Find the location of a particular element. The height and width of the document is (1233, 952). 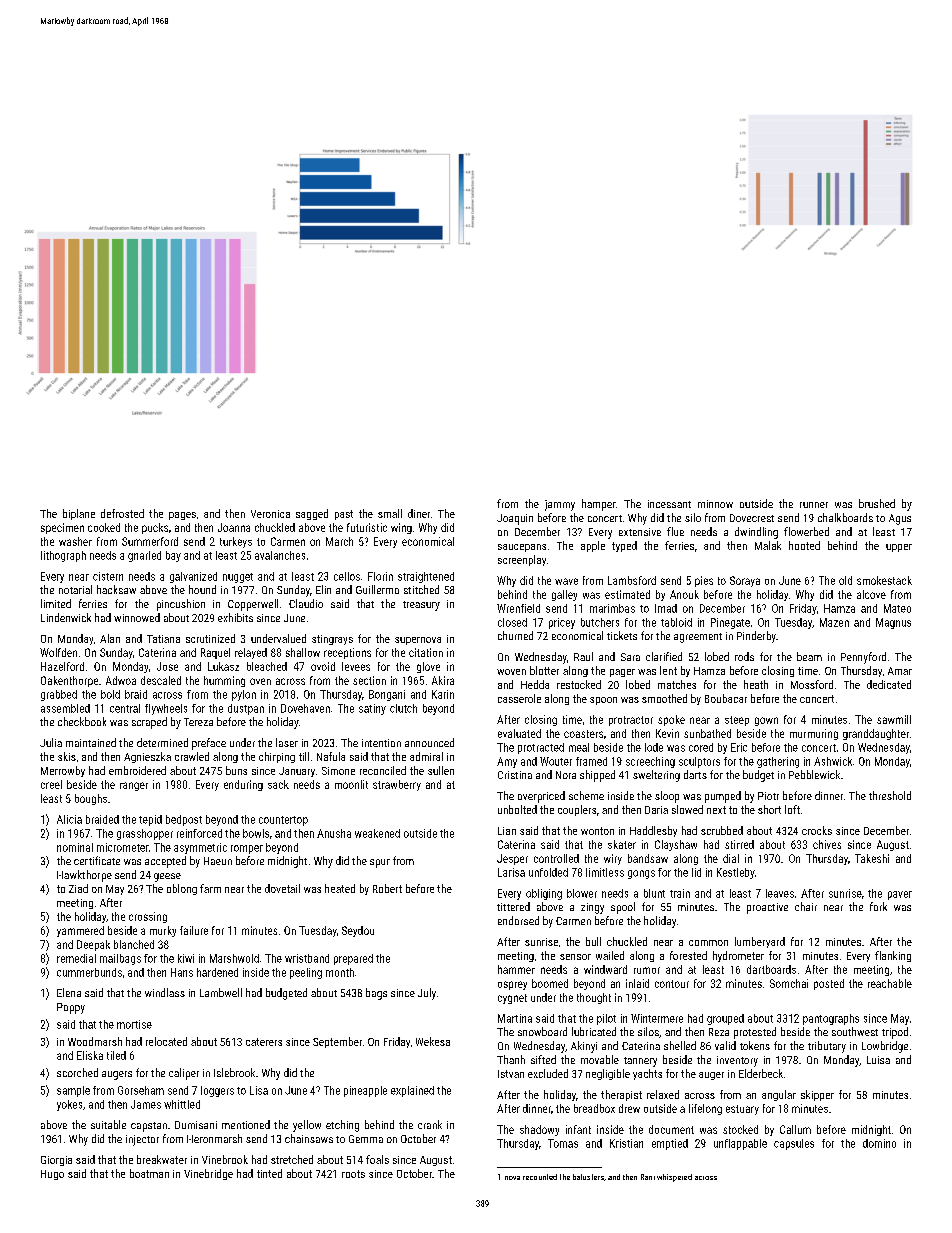

enduring is located at coordinates (243, 785).
